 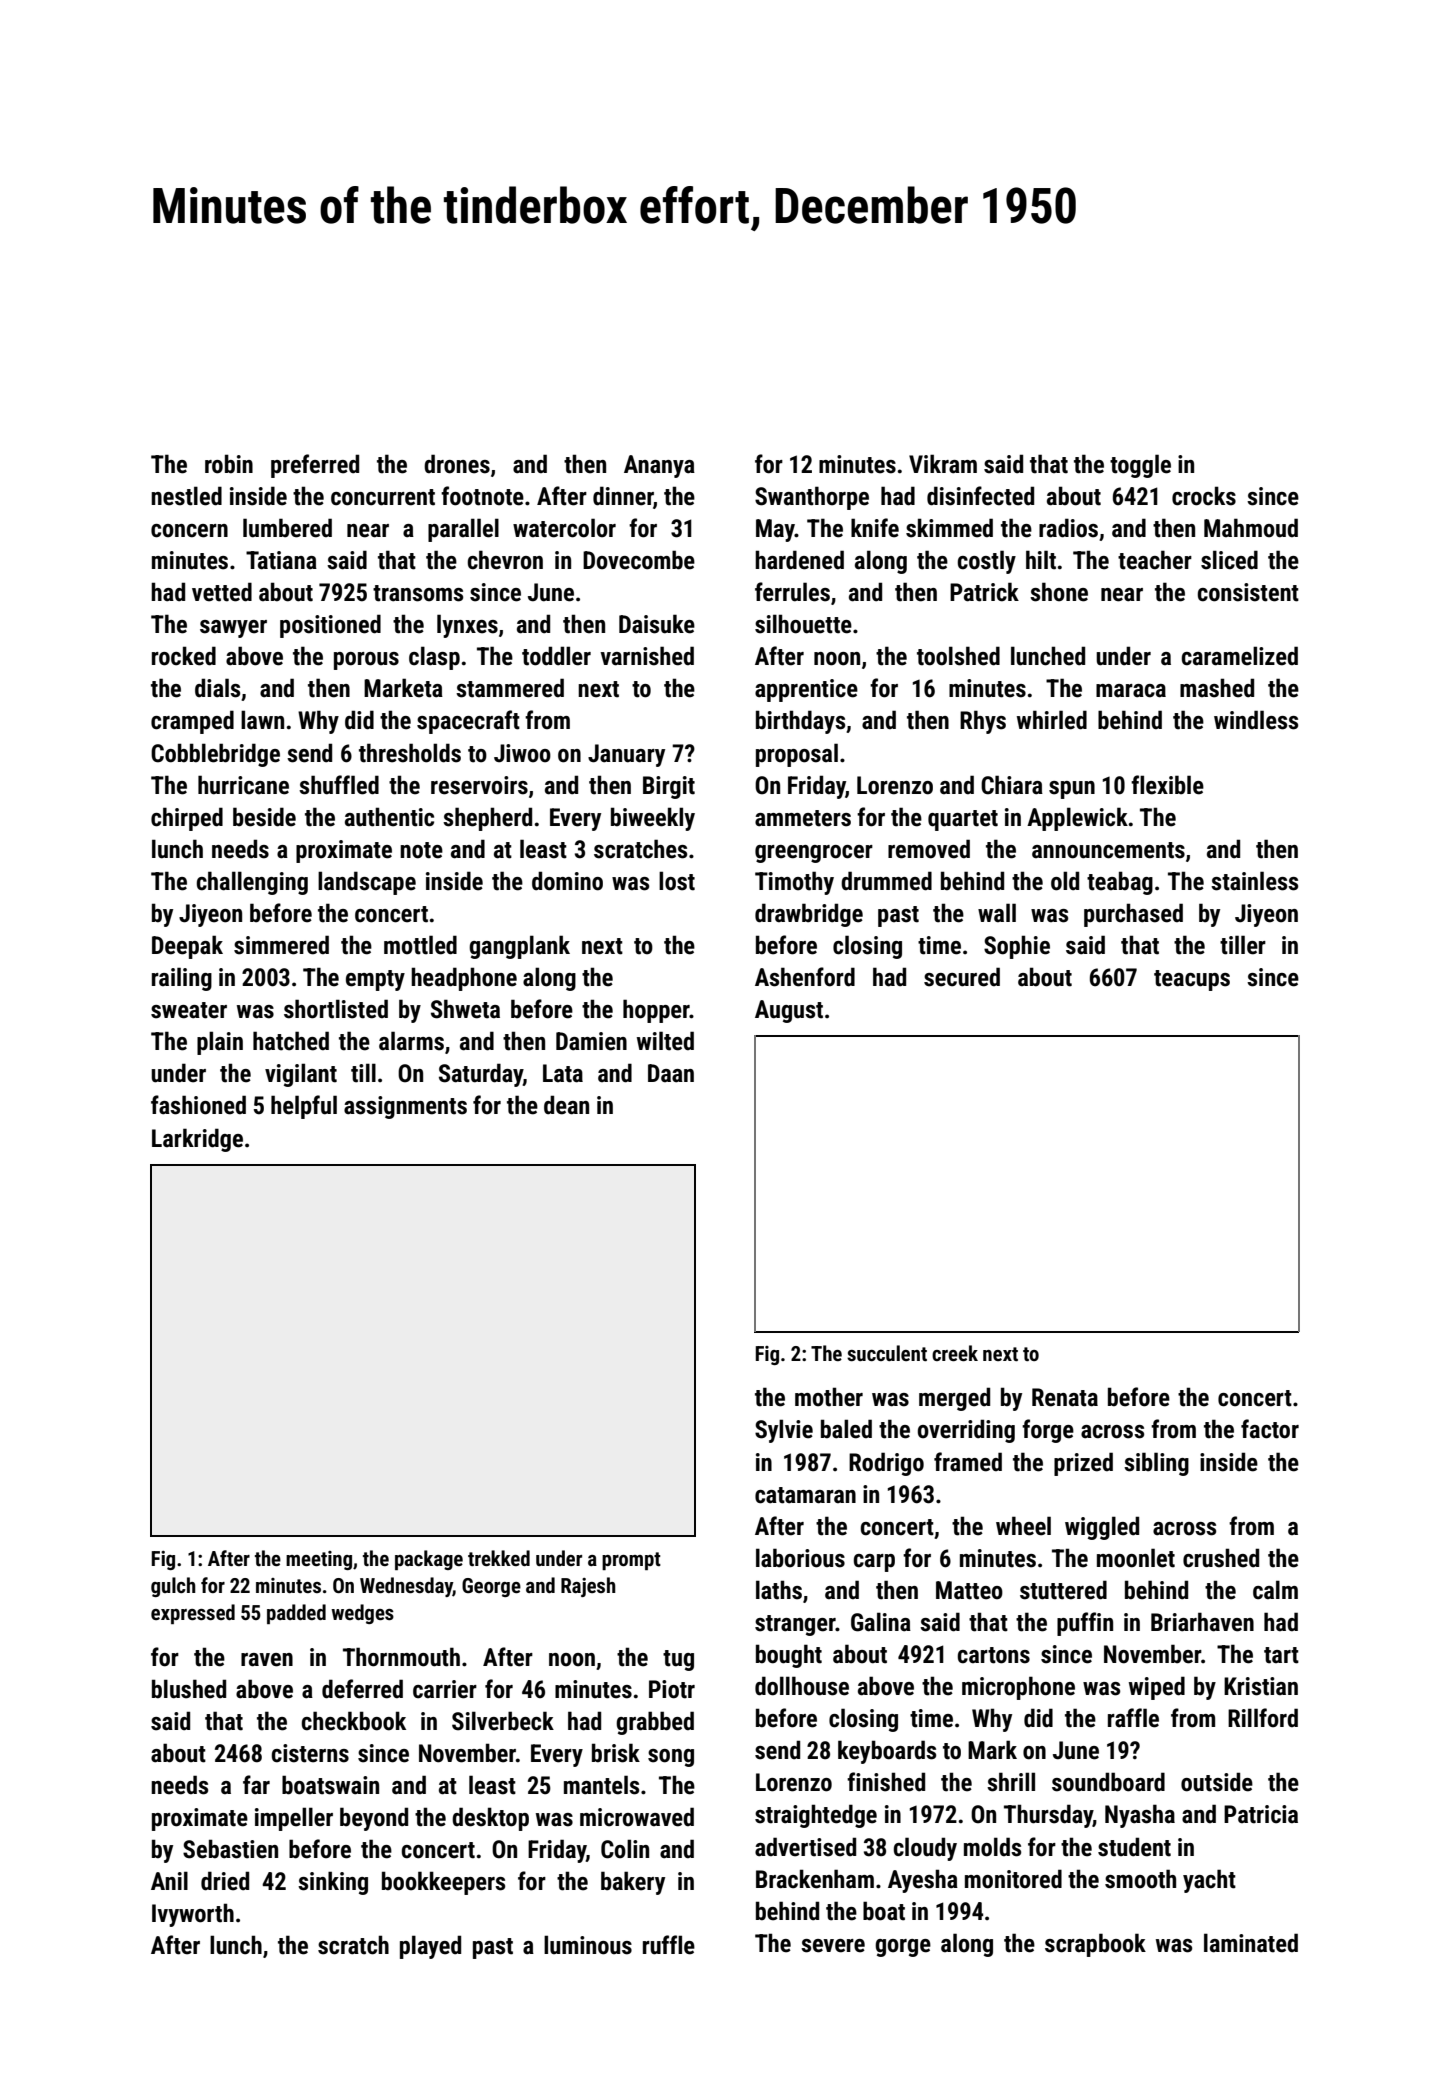 What do you see at coordinates (310, 1753) in the screenshot?
I see `cisterns` at bounding box center [310, 1753].
